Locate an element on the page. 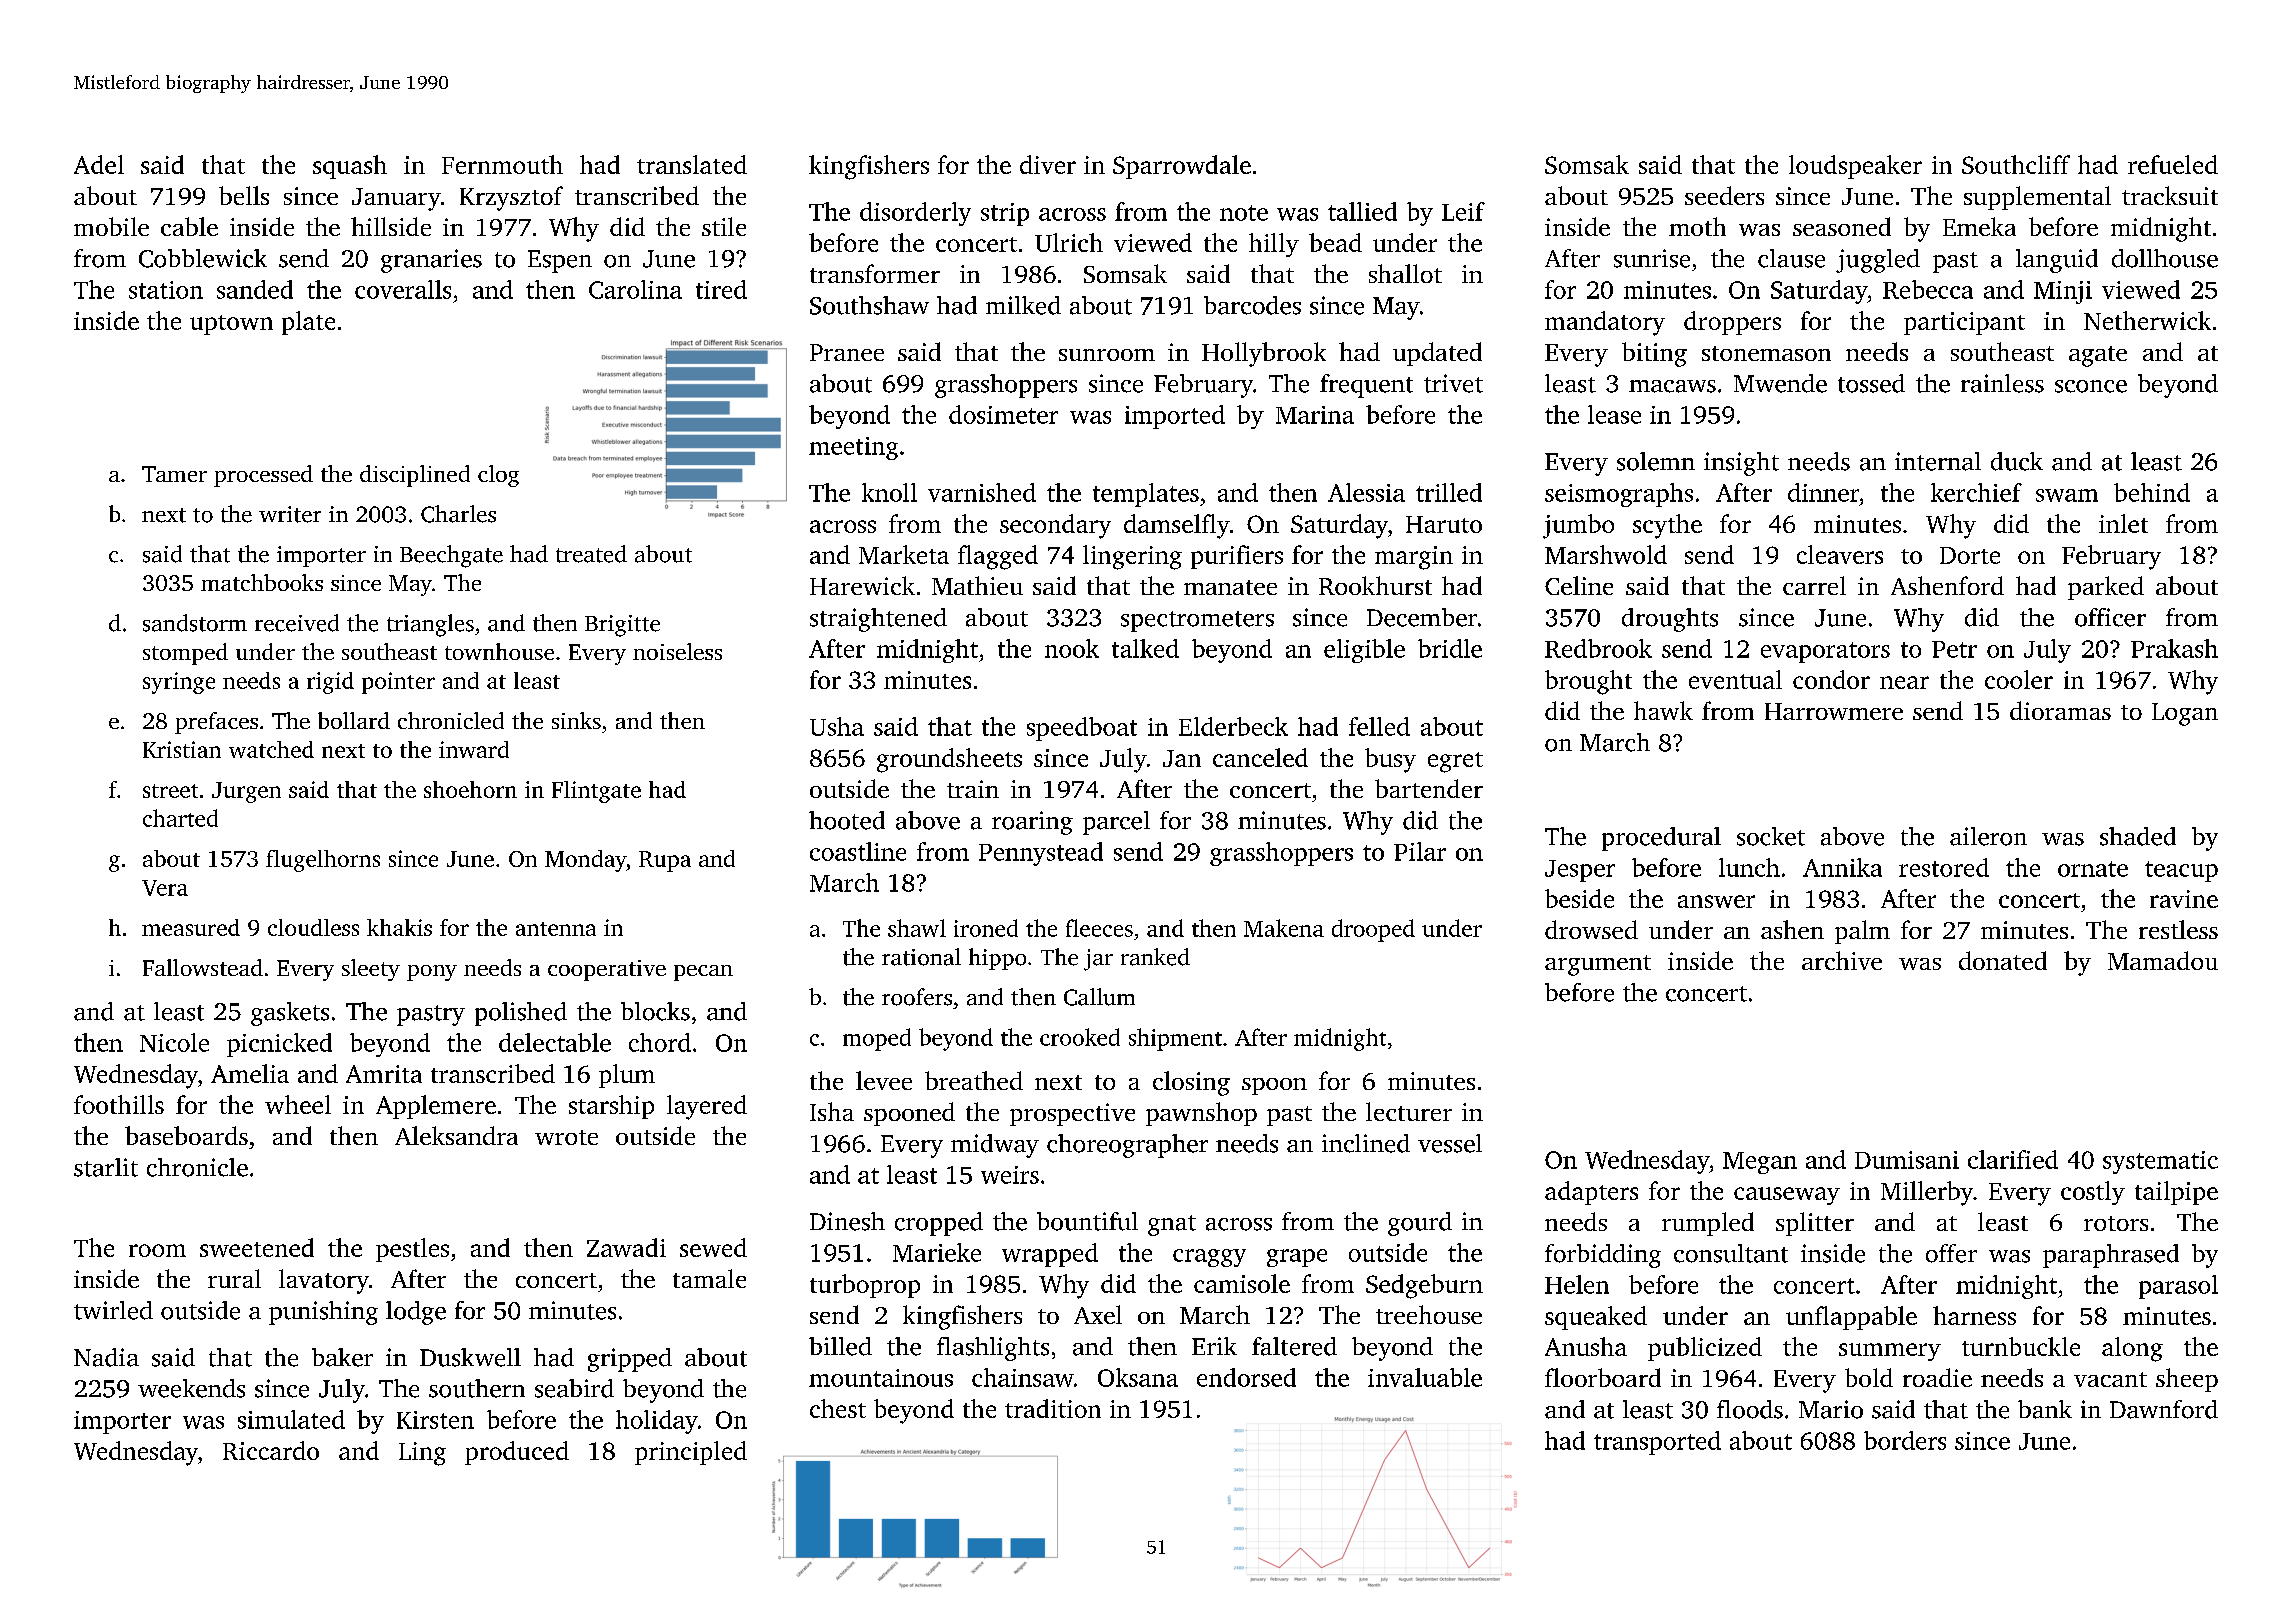  Riccardo is located at coordinates (271, 1450).
